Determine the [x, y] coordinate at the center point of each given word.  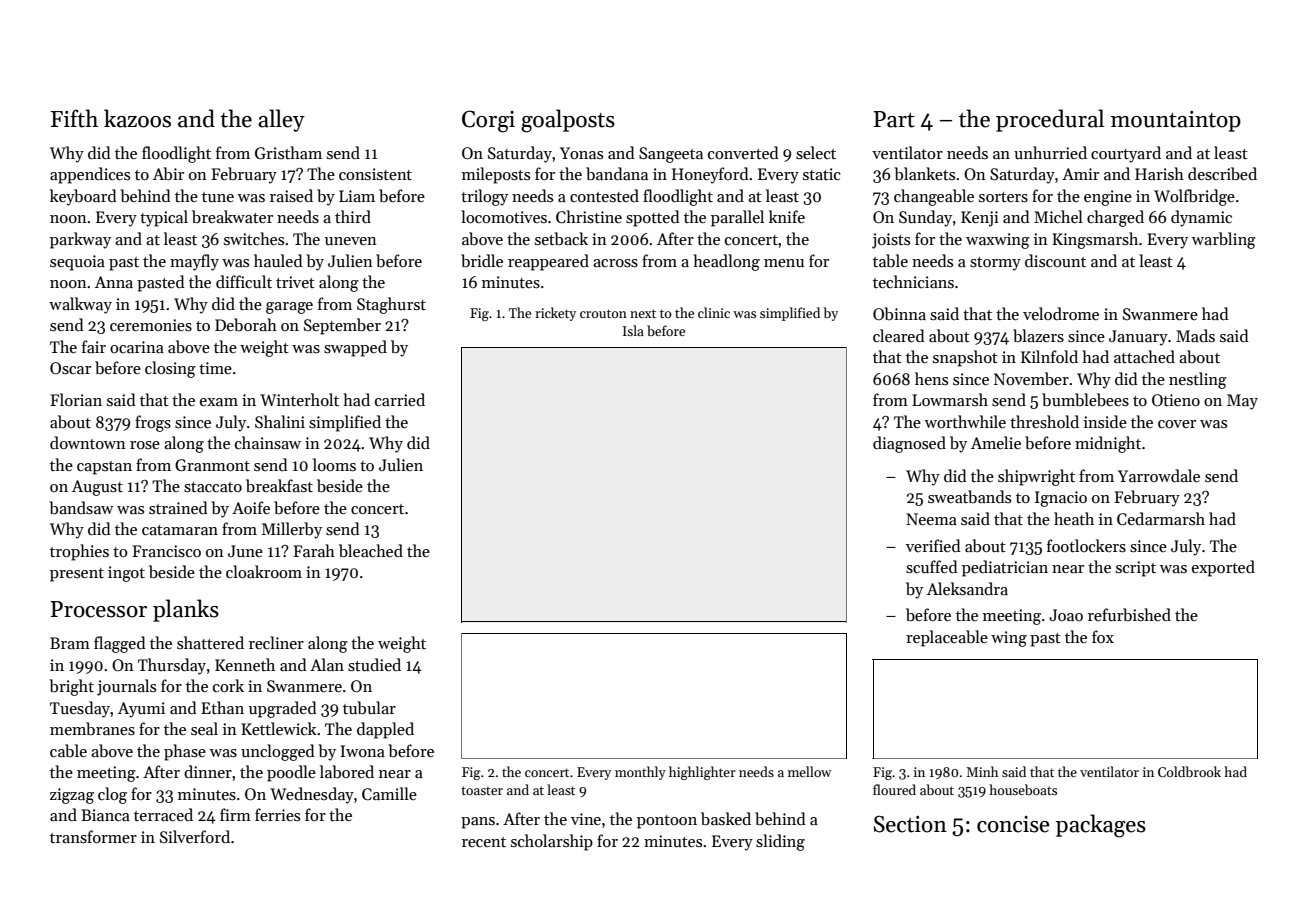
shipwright [1036, 477]
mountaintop [1176, 121]
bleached [371, 550]
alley [281, 120]
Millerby [292, 530]
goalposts [568, 121]
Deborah [246, 324]
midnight [1108, 444]
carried [400, 399]
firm [235, 814]
